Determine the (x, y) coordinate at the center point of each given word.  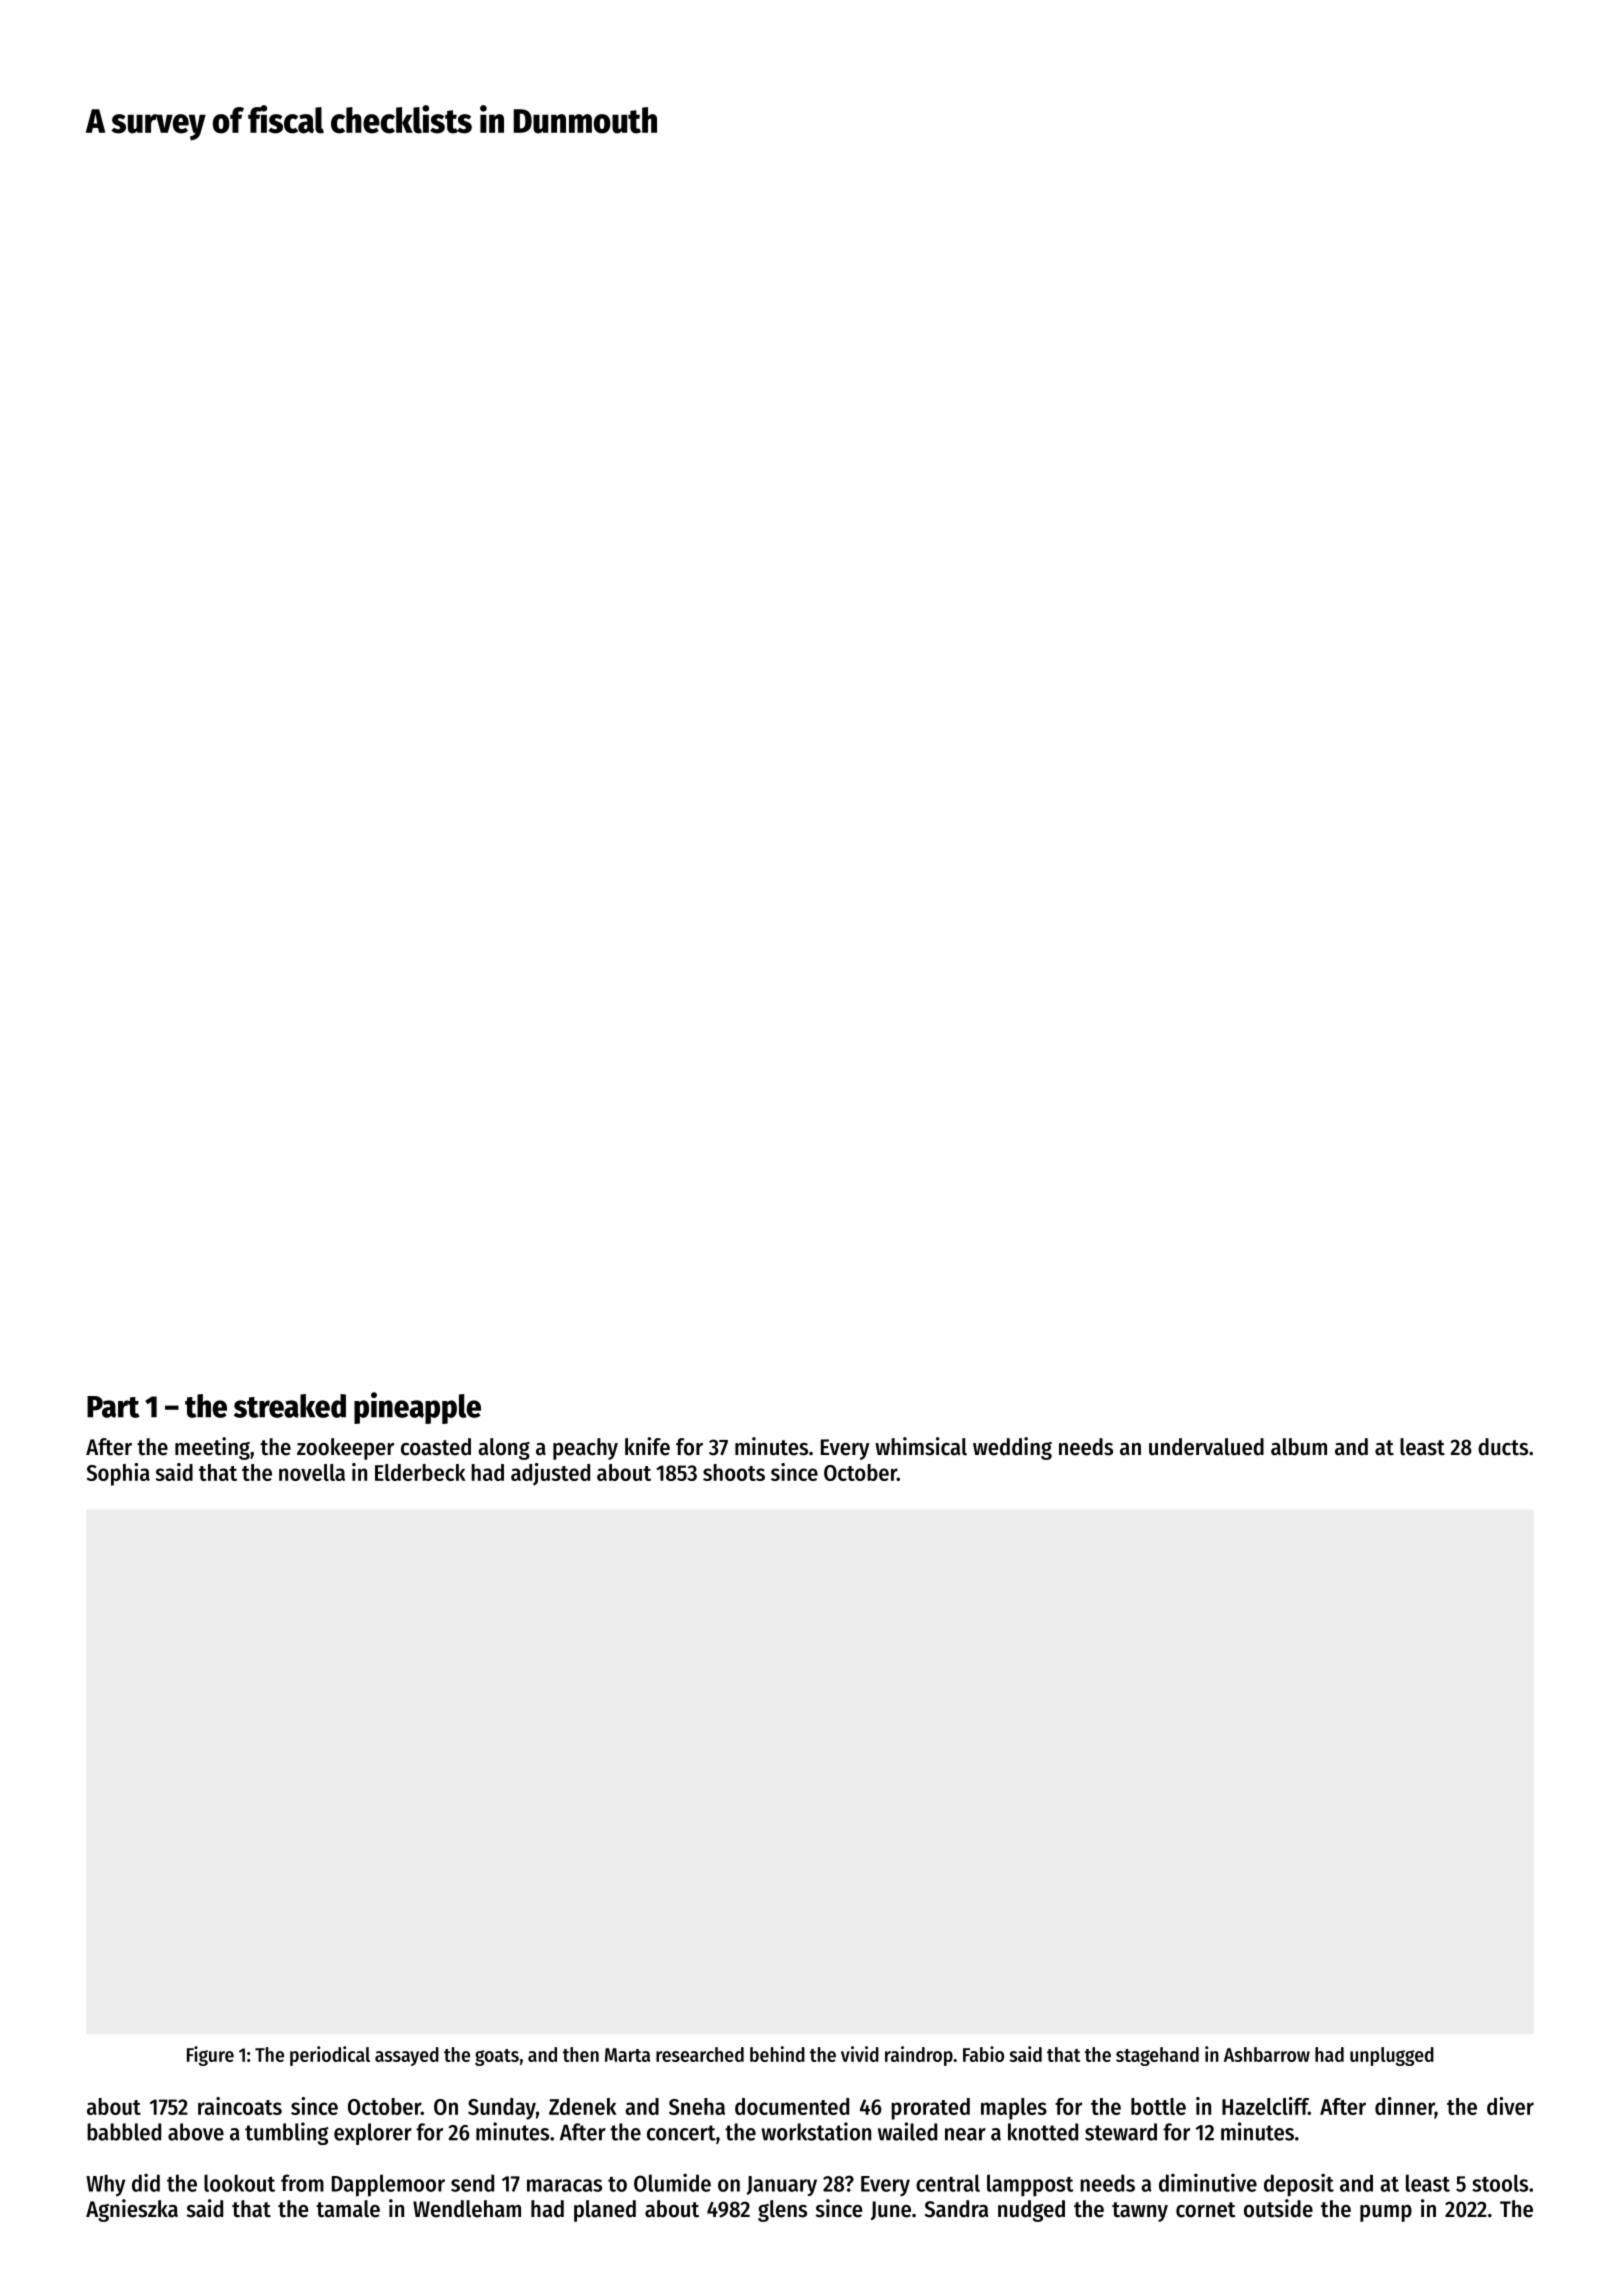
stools (1500, 2183)
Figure (210, 2056)
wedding (1012, 1448)
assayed (407, 2056)
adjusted (550, 1474)
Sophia (118, 1474)
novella (312, 1472)
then (581, 2054)
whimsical (921, 1446)
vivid (860, 2054)
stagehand (1157, 2056)
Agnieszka (132, 2210)
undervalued (1206, 1447)
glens (782, 2211)
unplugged (1392, 2056)
